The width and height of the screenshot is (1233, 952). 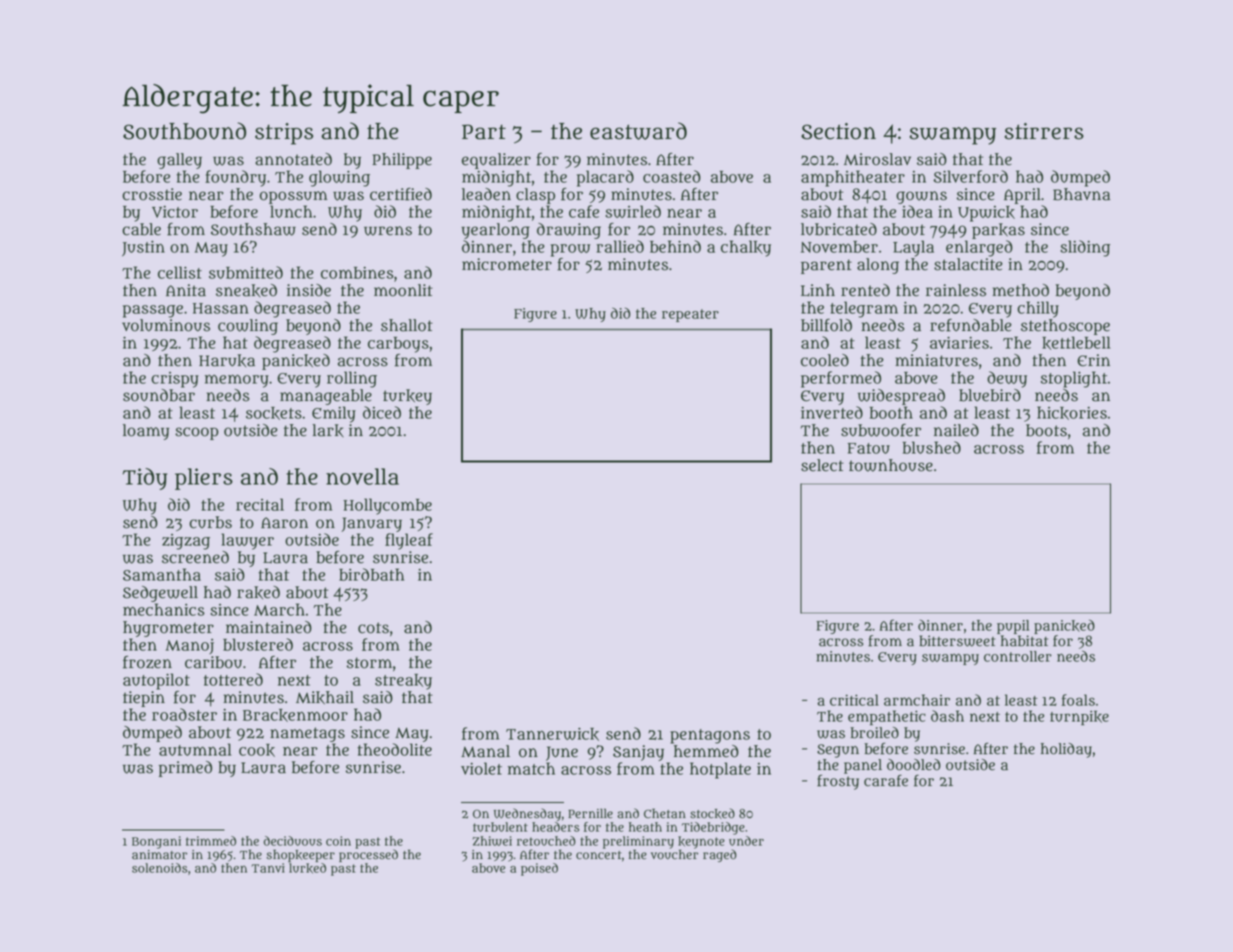 I want to click on poised, so click(x=539, y=869).
